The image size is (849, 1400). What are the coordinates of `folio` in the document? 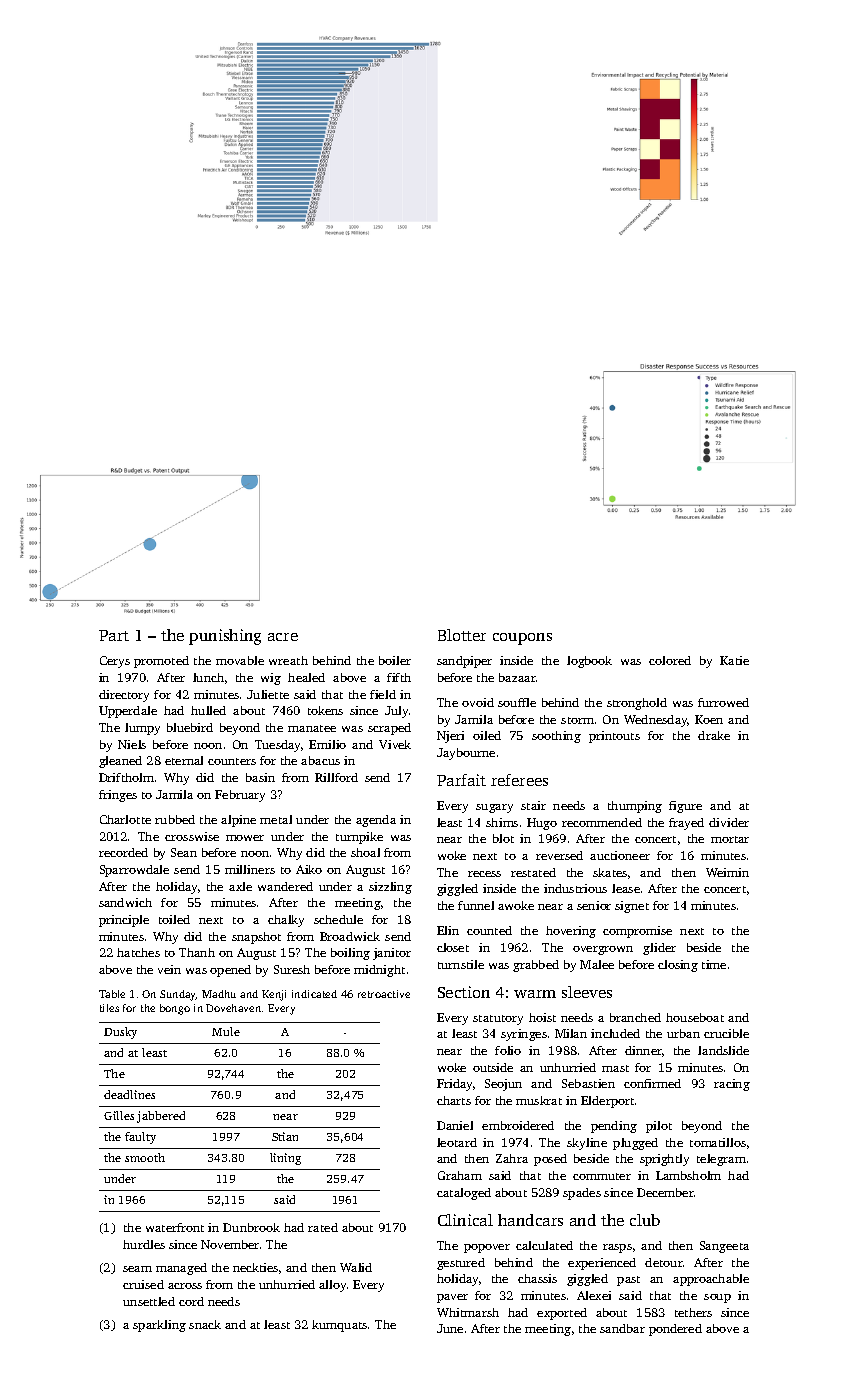 It's located at (508, 1050).
